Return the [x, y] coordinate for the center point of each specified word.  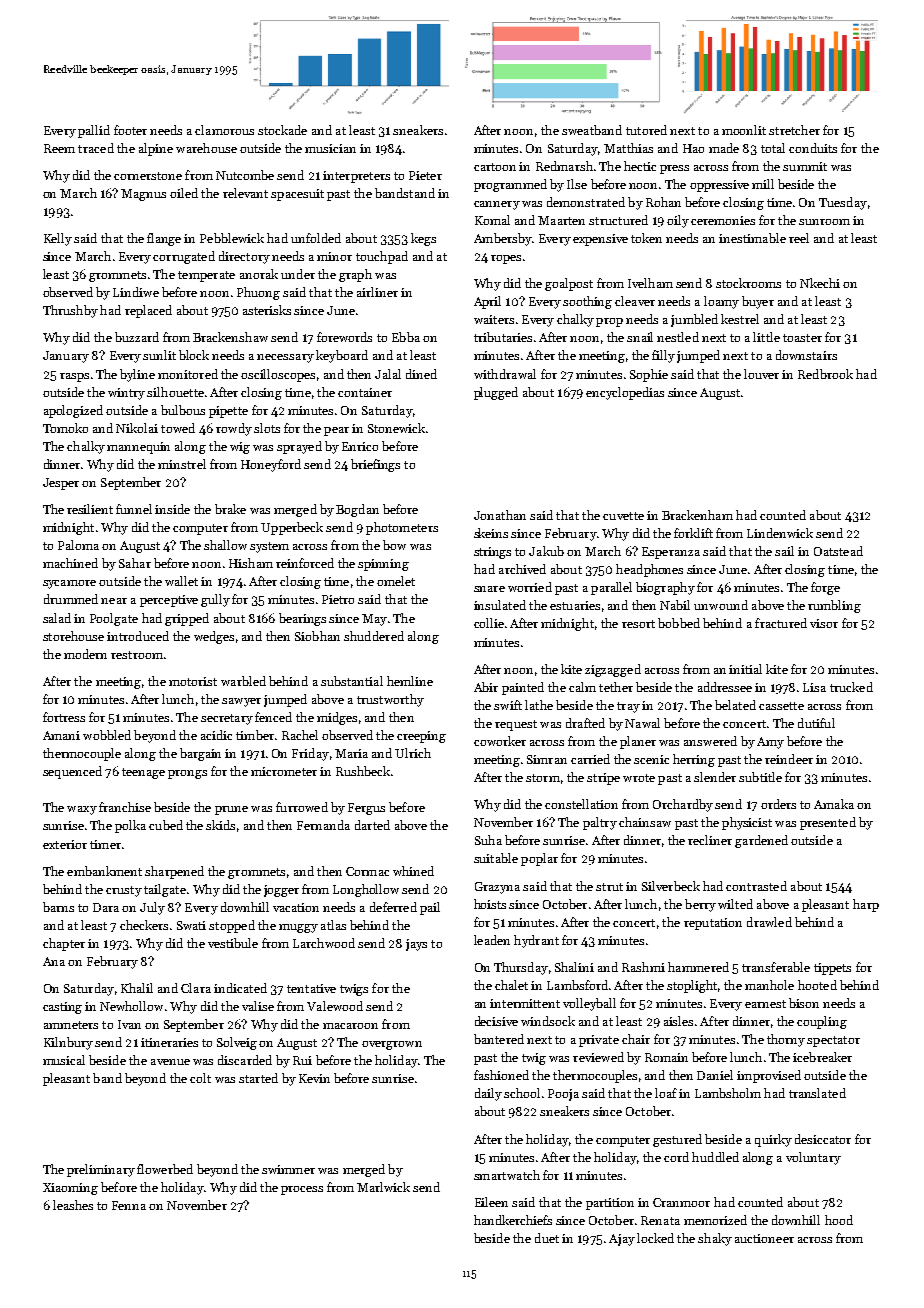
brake [230, 509]
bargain [200, 754]
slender [715, 777]
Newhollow [131, 1006]
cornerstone [148, 176]
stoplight [692, 986]
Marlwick [383, 1187]
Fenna [129, 1205]
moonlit [744, 130]
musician [330, 148]
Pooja [563, 1095]
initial [745, 669]
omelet [396, 581]
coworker [500, 741]
